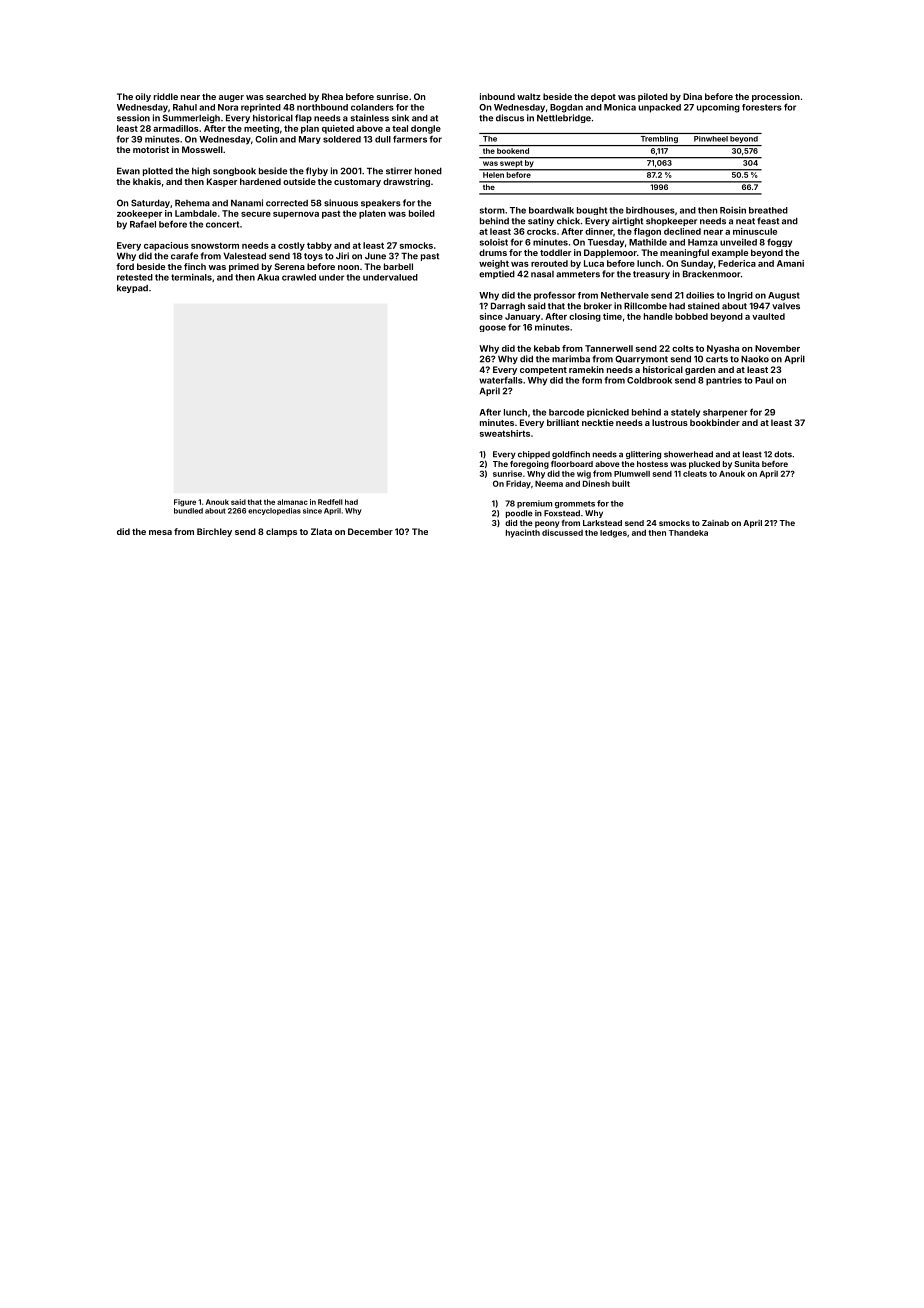 The height and width of the image is (1308, 924). I want to click on Figure, so click(185, 503).
